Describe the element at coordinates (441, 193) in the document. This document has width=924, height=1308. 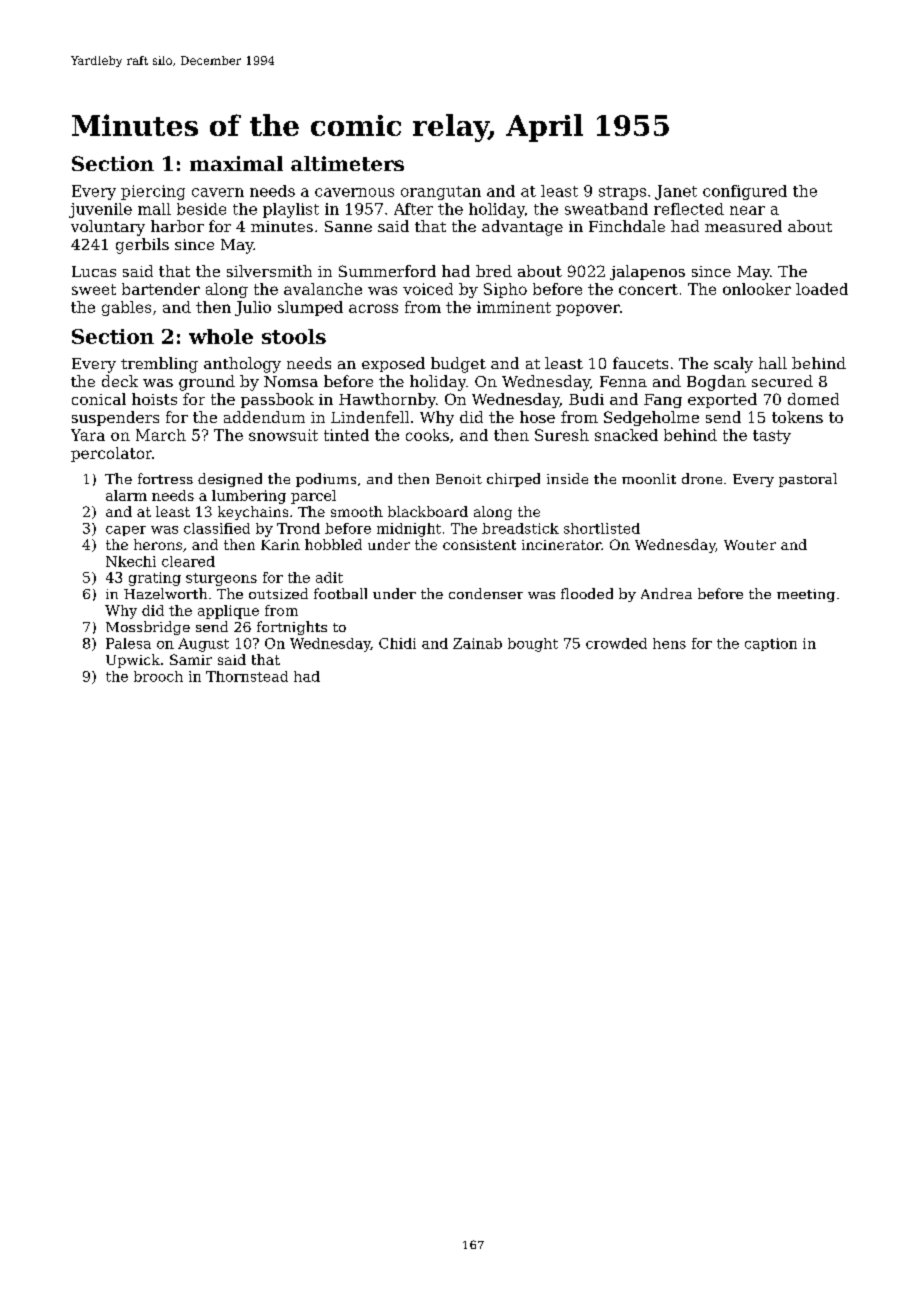
I see `orangutan` at that location.
